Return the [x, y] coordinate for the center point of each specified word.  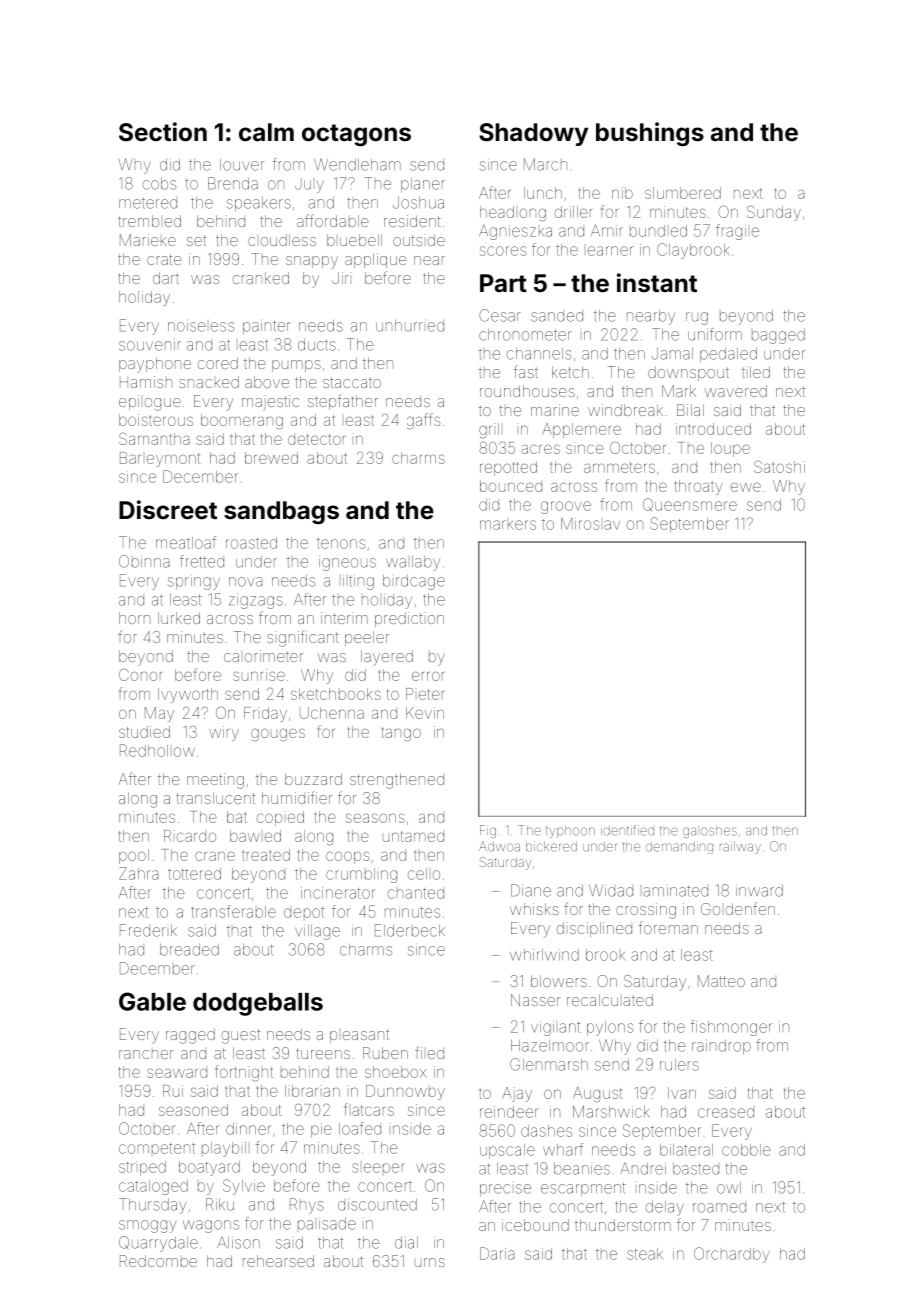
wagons [211, 1226]
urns [430, 1262]
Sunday [774, 213]
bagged [778, 336]
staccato [352, 382]
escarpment [583, 1189]
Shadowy [533, 134]
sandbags [281, 512]
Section [163, 132]
